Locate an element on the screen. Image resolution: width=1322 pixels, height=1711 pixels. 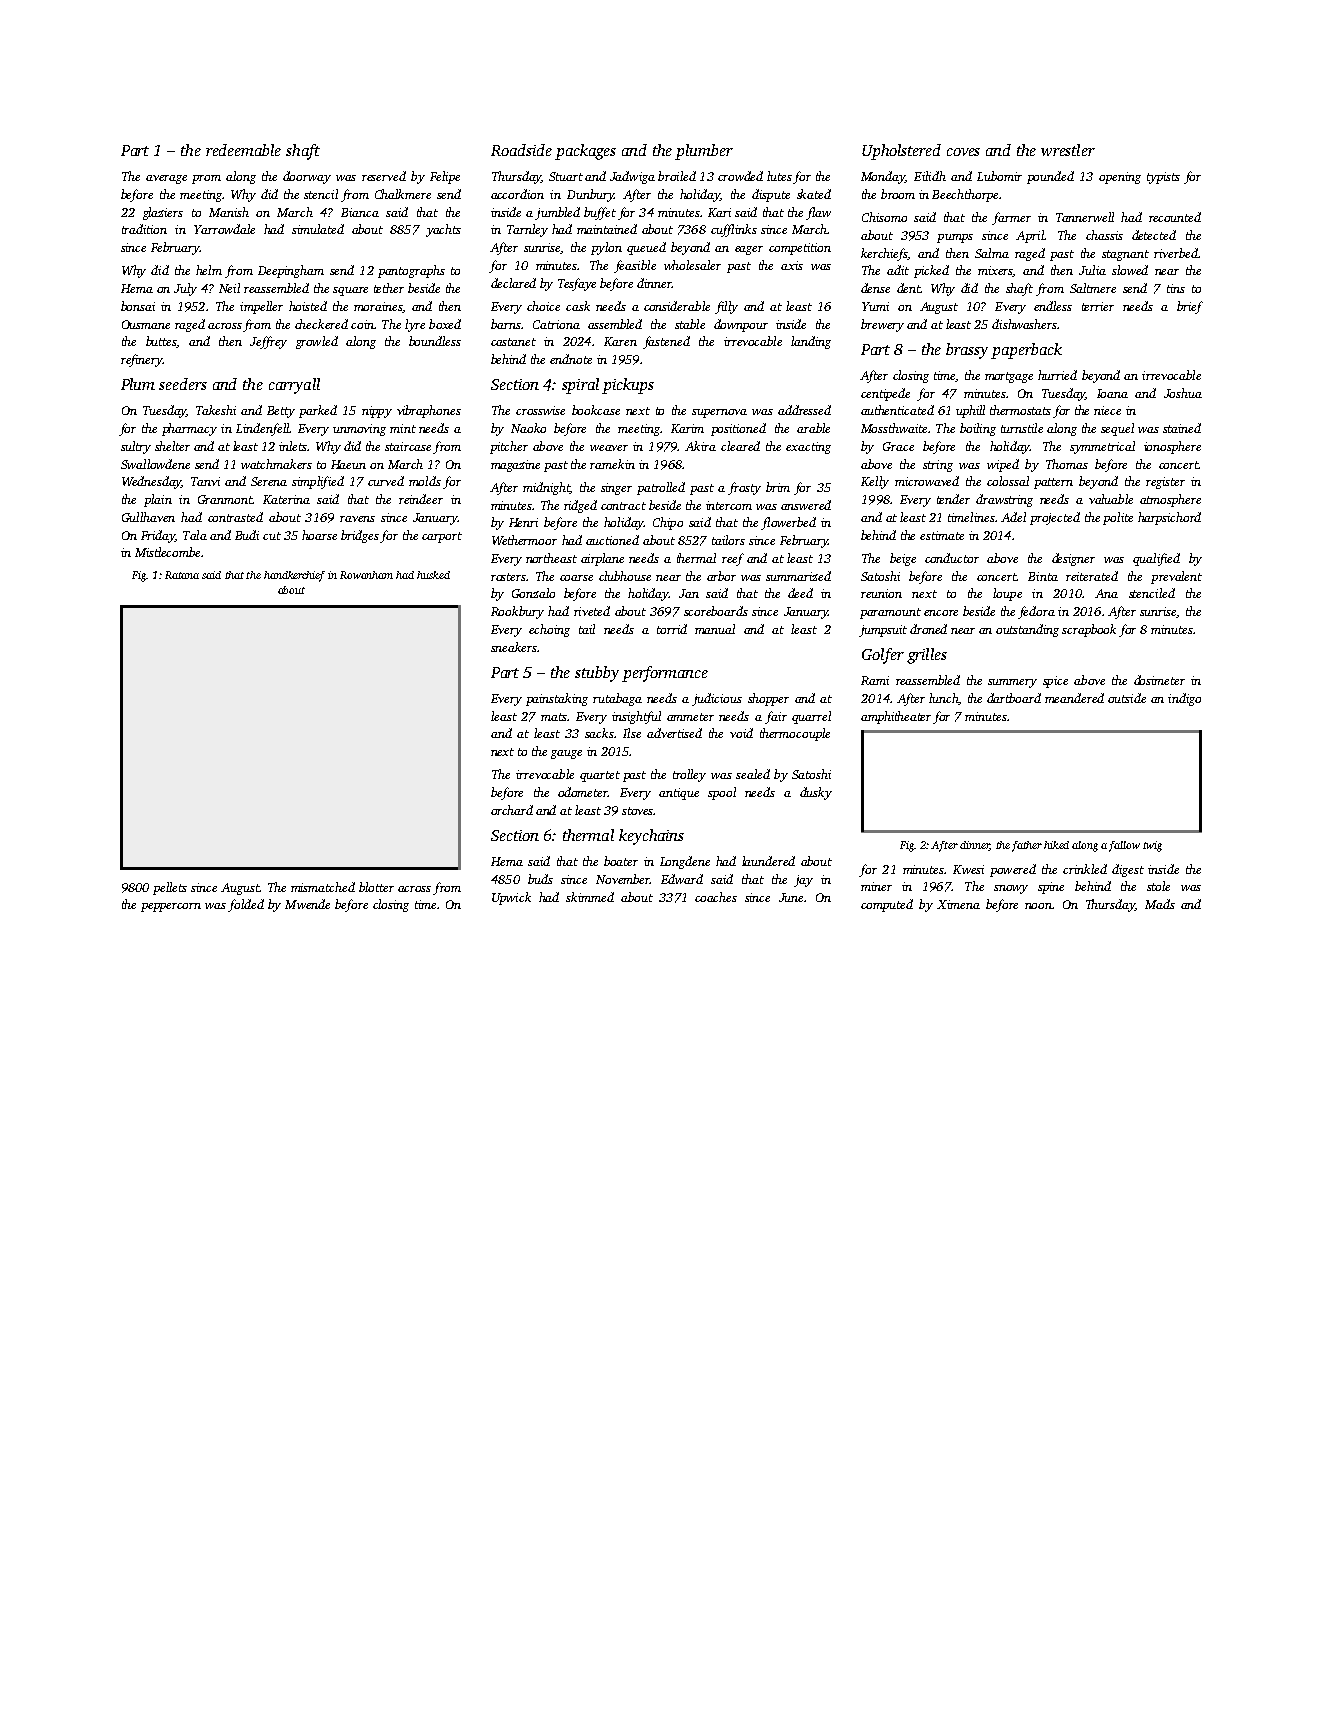
Monday is located at coordinates (883, 177).
